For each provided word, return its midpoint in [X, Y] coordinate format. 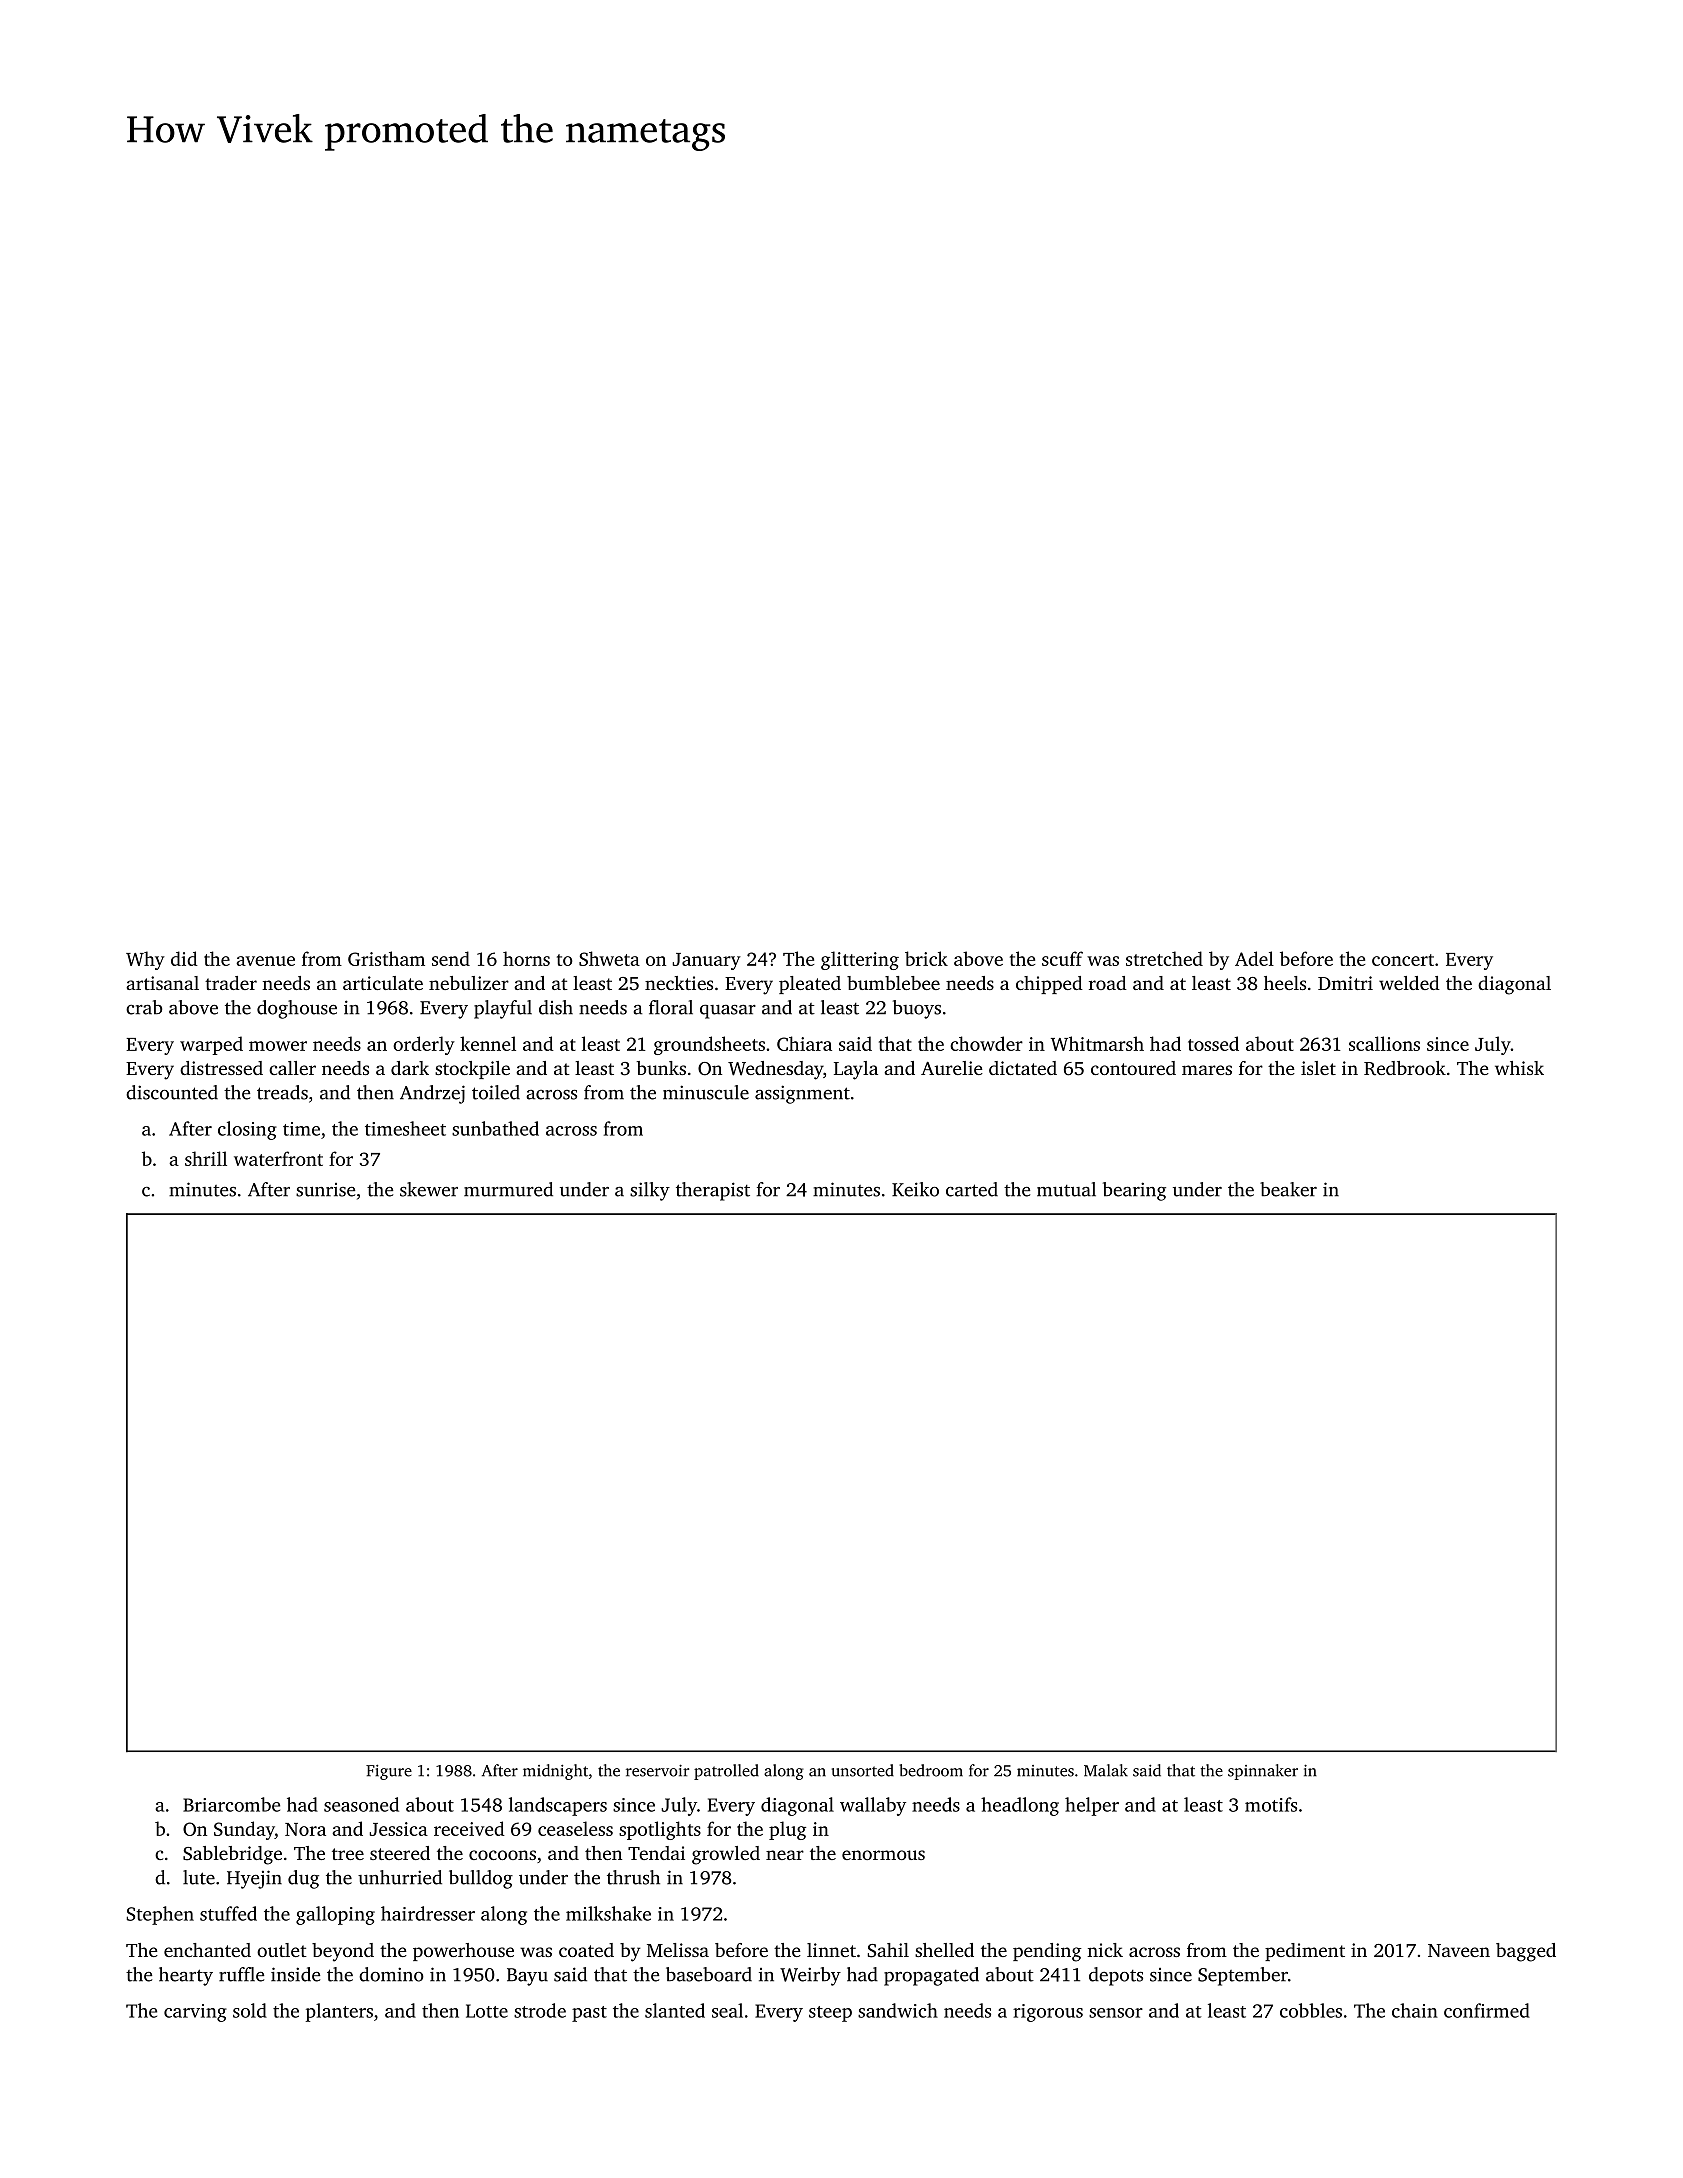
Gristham [386, 958]
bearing [1134, 1191]
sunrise [325, 1190]
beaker [1288, 1189]
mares [1207, 1070]
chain [1415, 2010]
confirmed [1487, 2010]
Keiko [915, 1189]
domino [391, 1974]
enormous [883, 1855]
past [589, 2014]
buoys [917, 1009]
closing [247, 1130]
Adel [1254, 958]
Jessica [398, 1829]
